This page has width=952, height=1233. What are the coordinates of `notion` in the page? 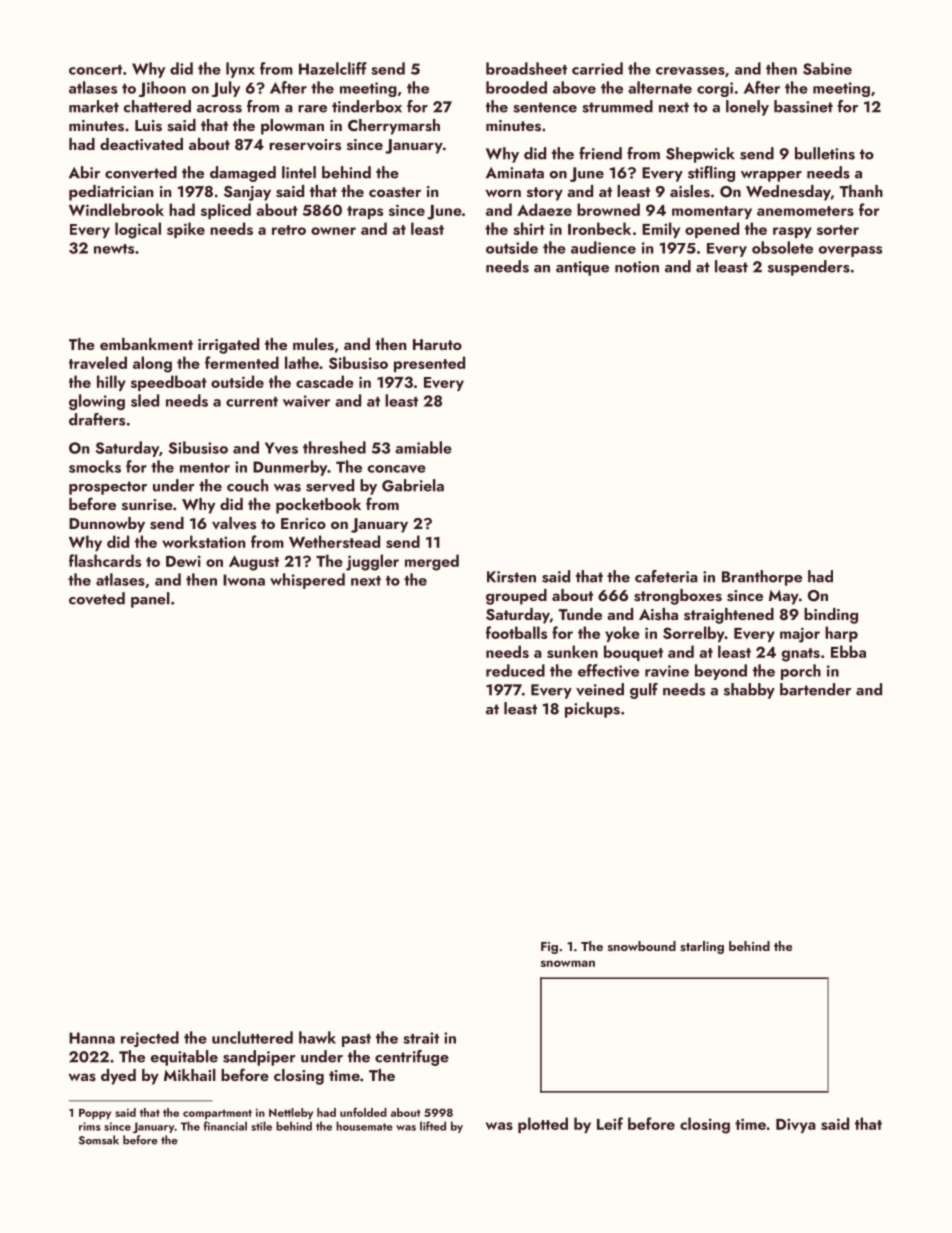 It's located at (637, 267).
